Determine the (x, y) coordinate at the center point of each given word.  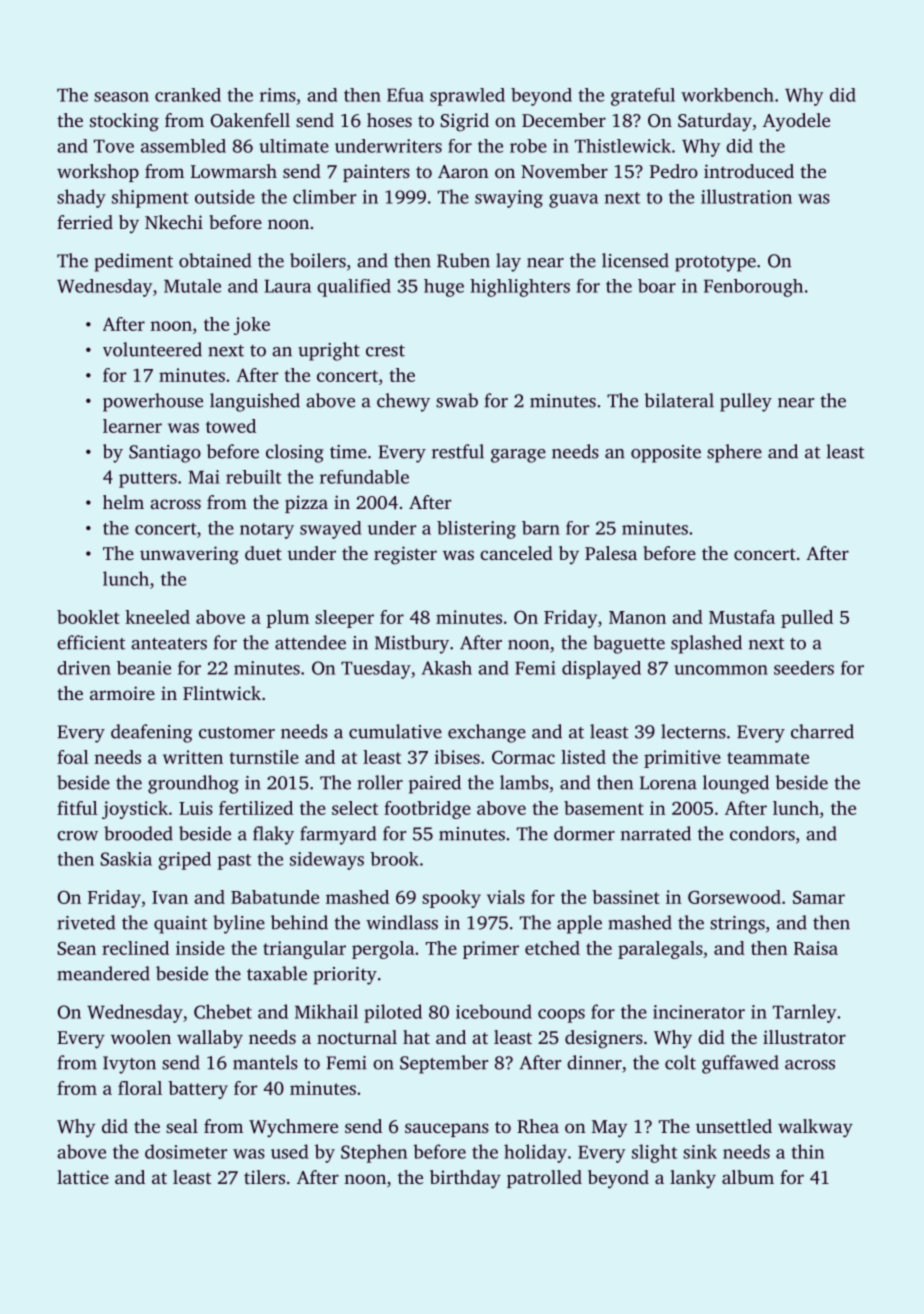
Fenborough (753, 288)
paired (435, 784)
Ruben (463, 260)
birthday (465, 1179)
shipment (150, 198)
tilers (264, 1177)
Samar (819, 897)
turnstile (264, 757)
